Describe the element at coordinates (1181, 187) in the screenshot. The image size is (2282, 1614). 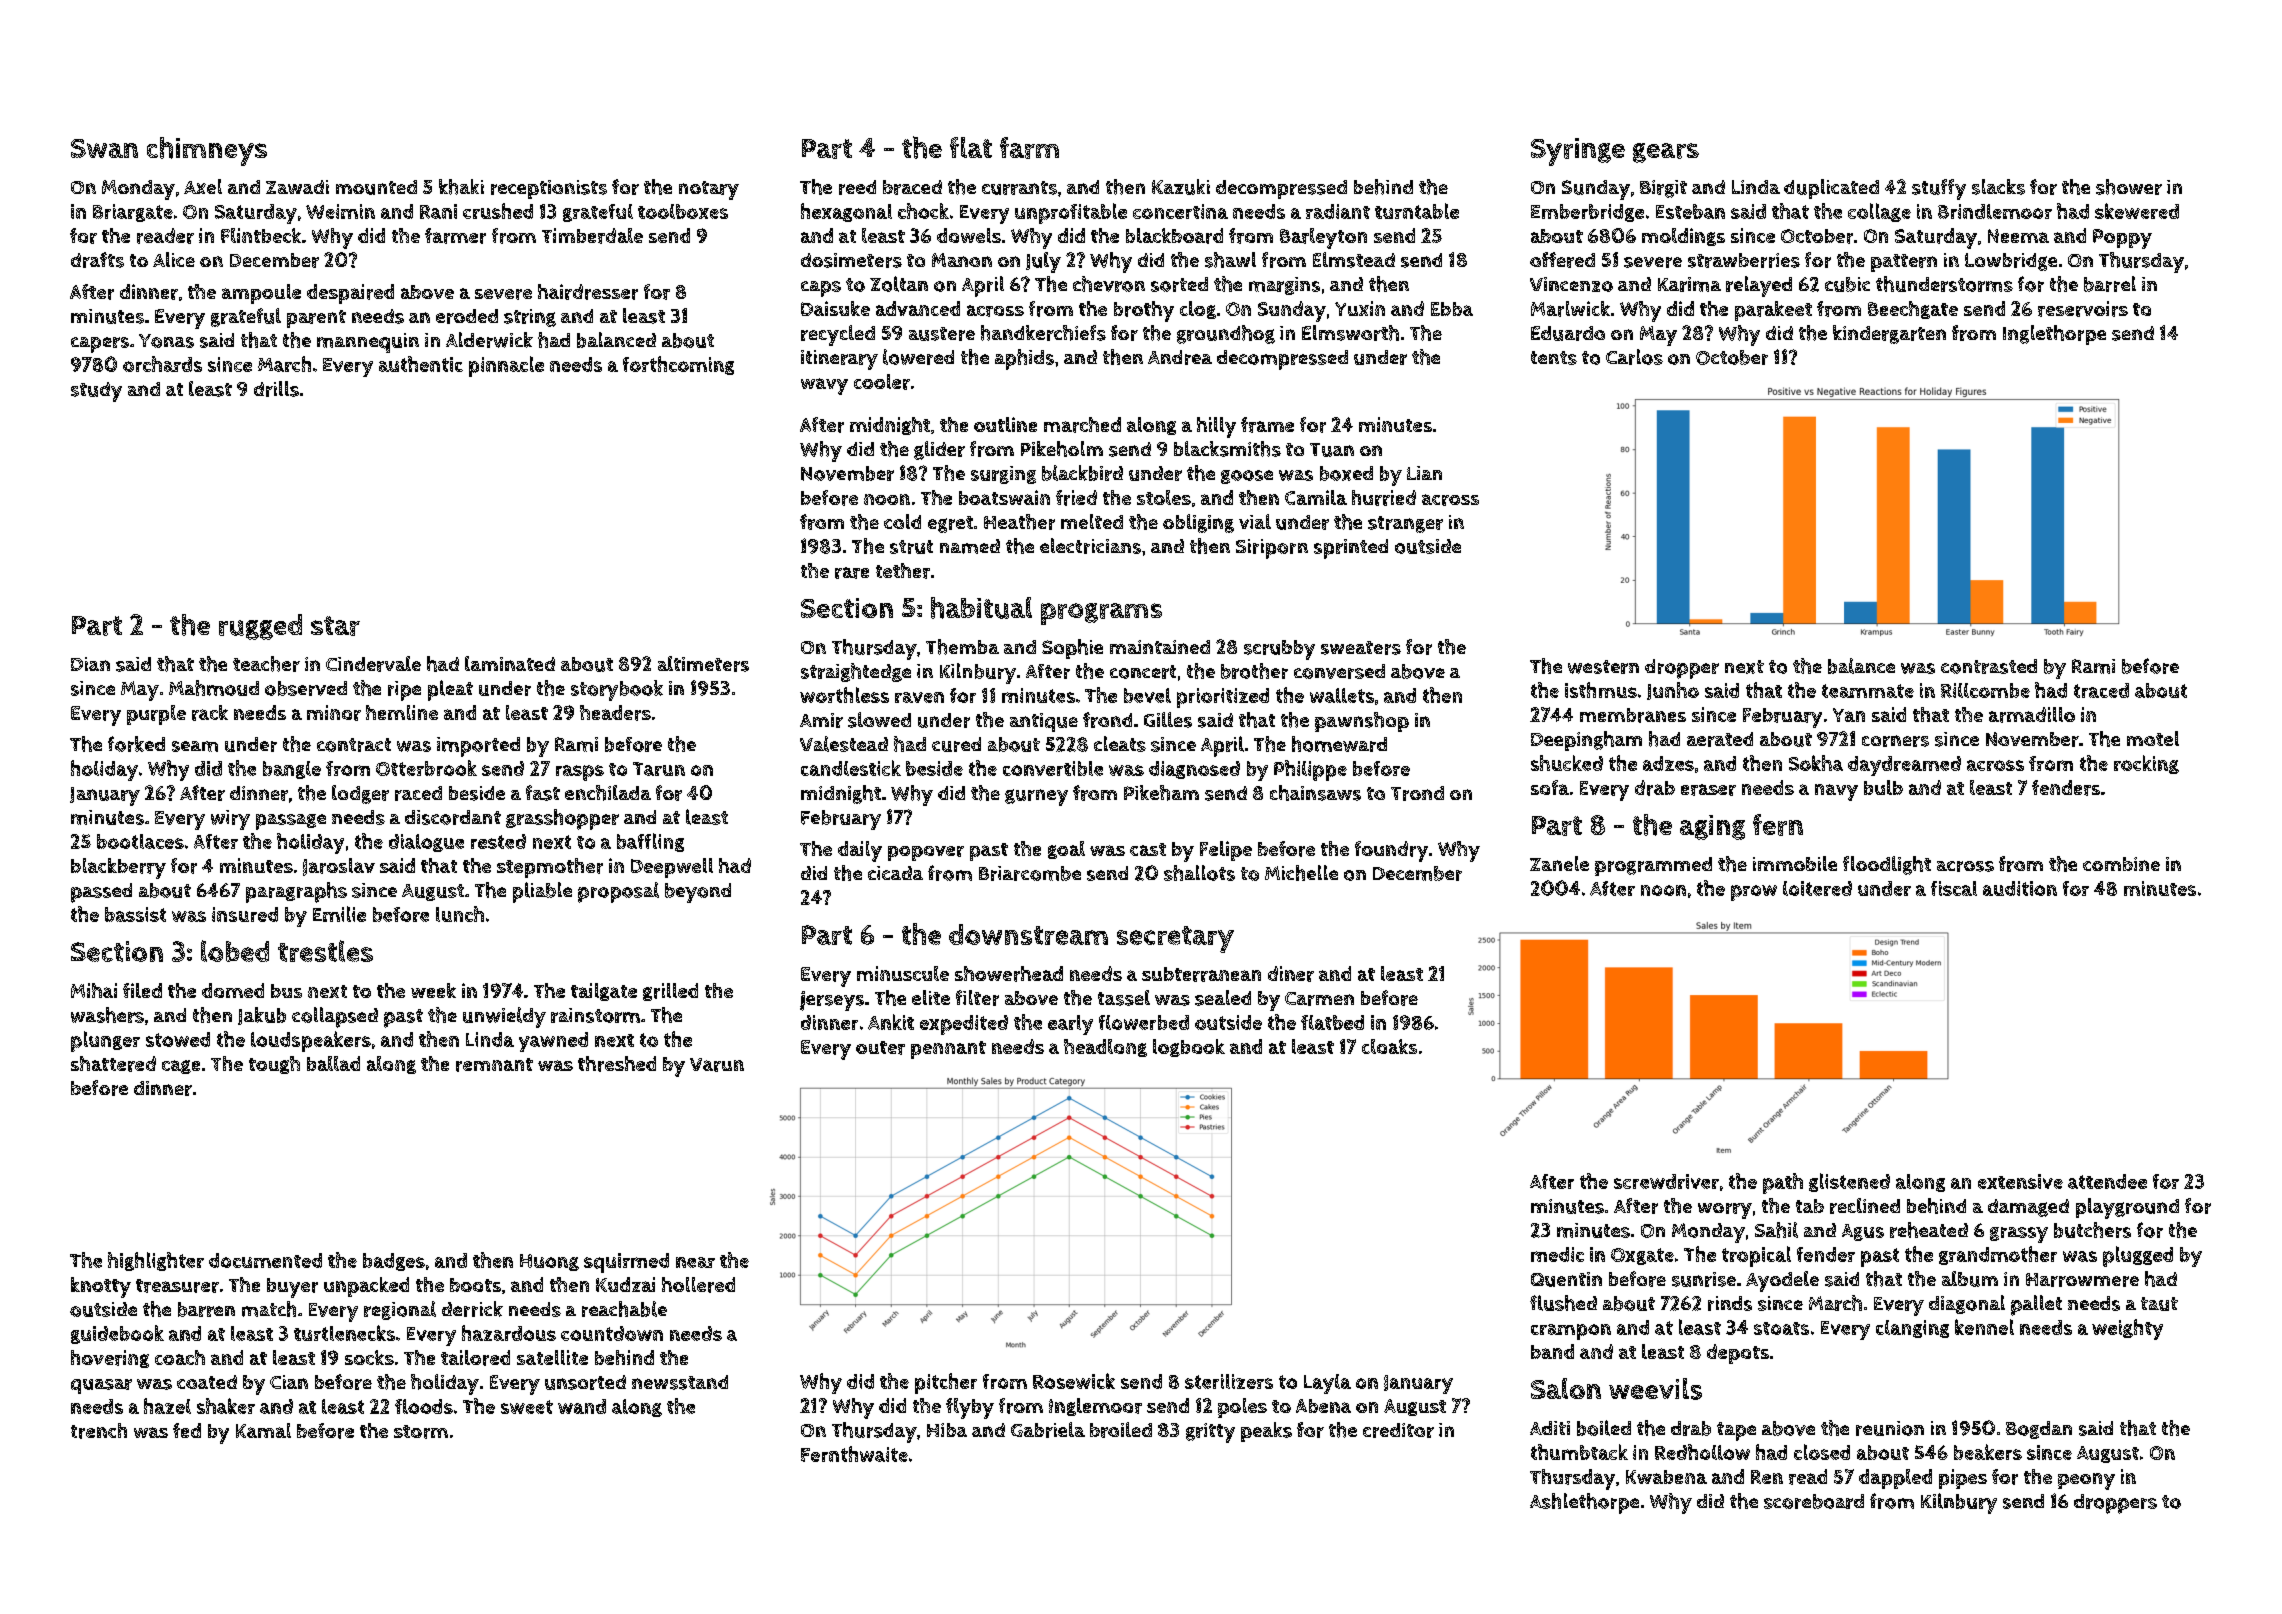
I see `Kazuki` at that location.
